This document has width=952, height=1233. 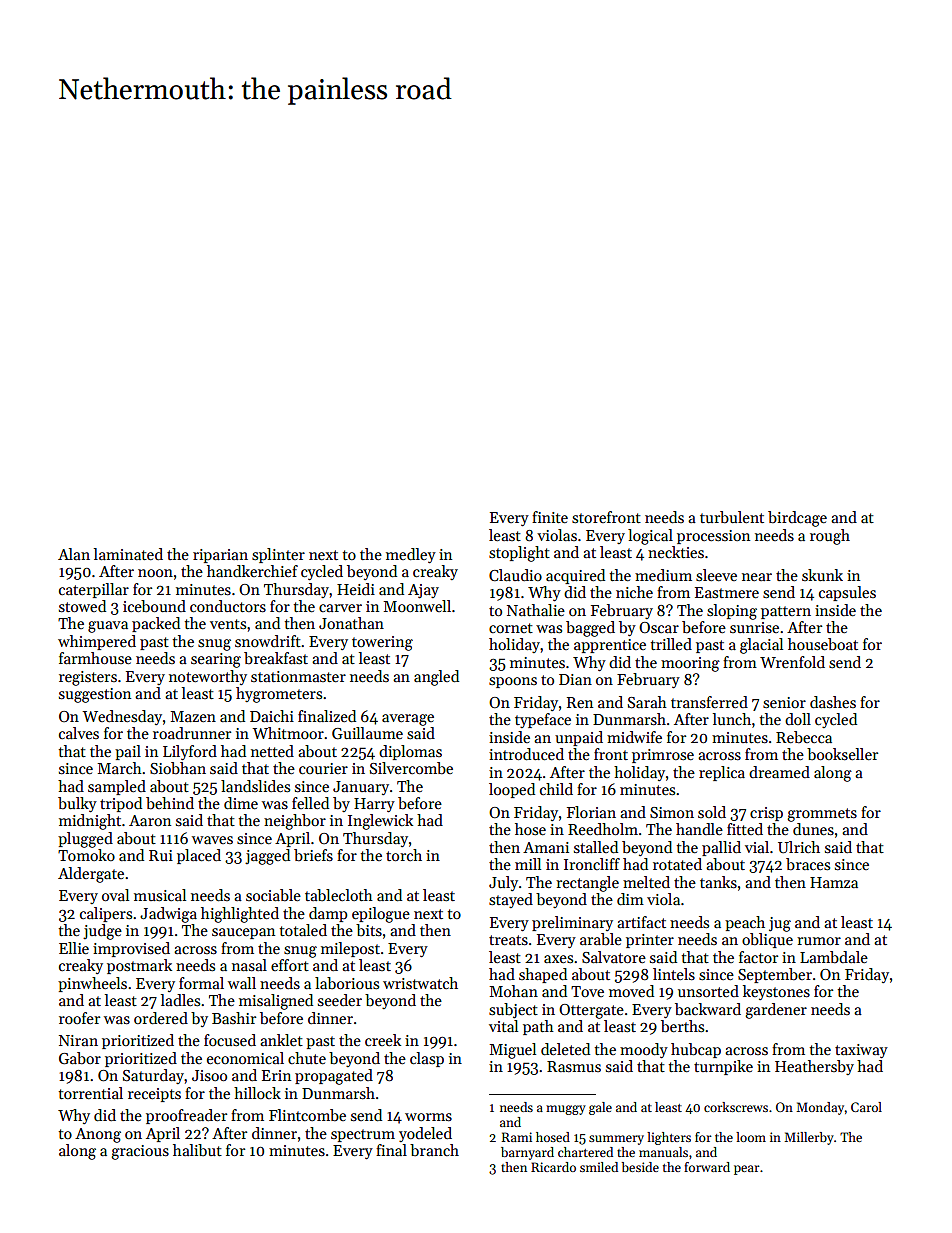 I want to click on netted, so click(x=272, y=751).
